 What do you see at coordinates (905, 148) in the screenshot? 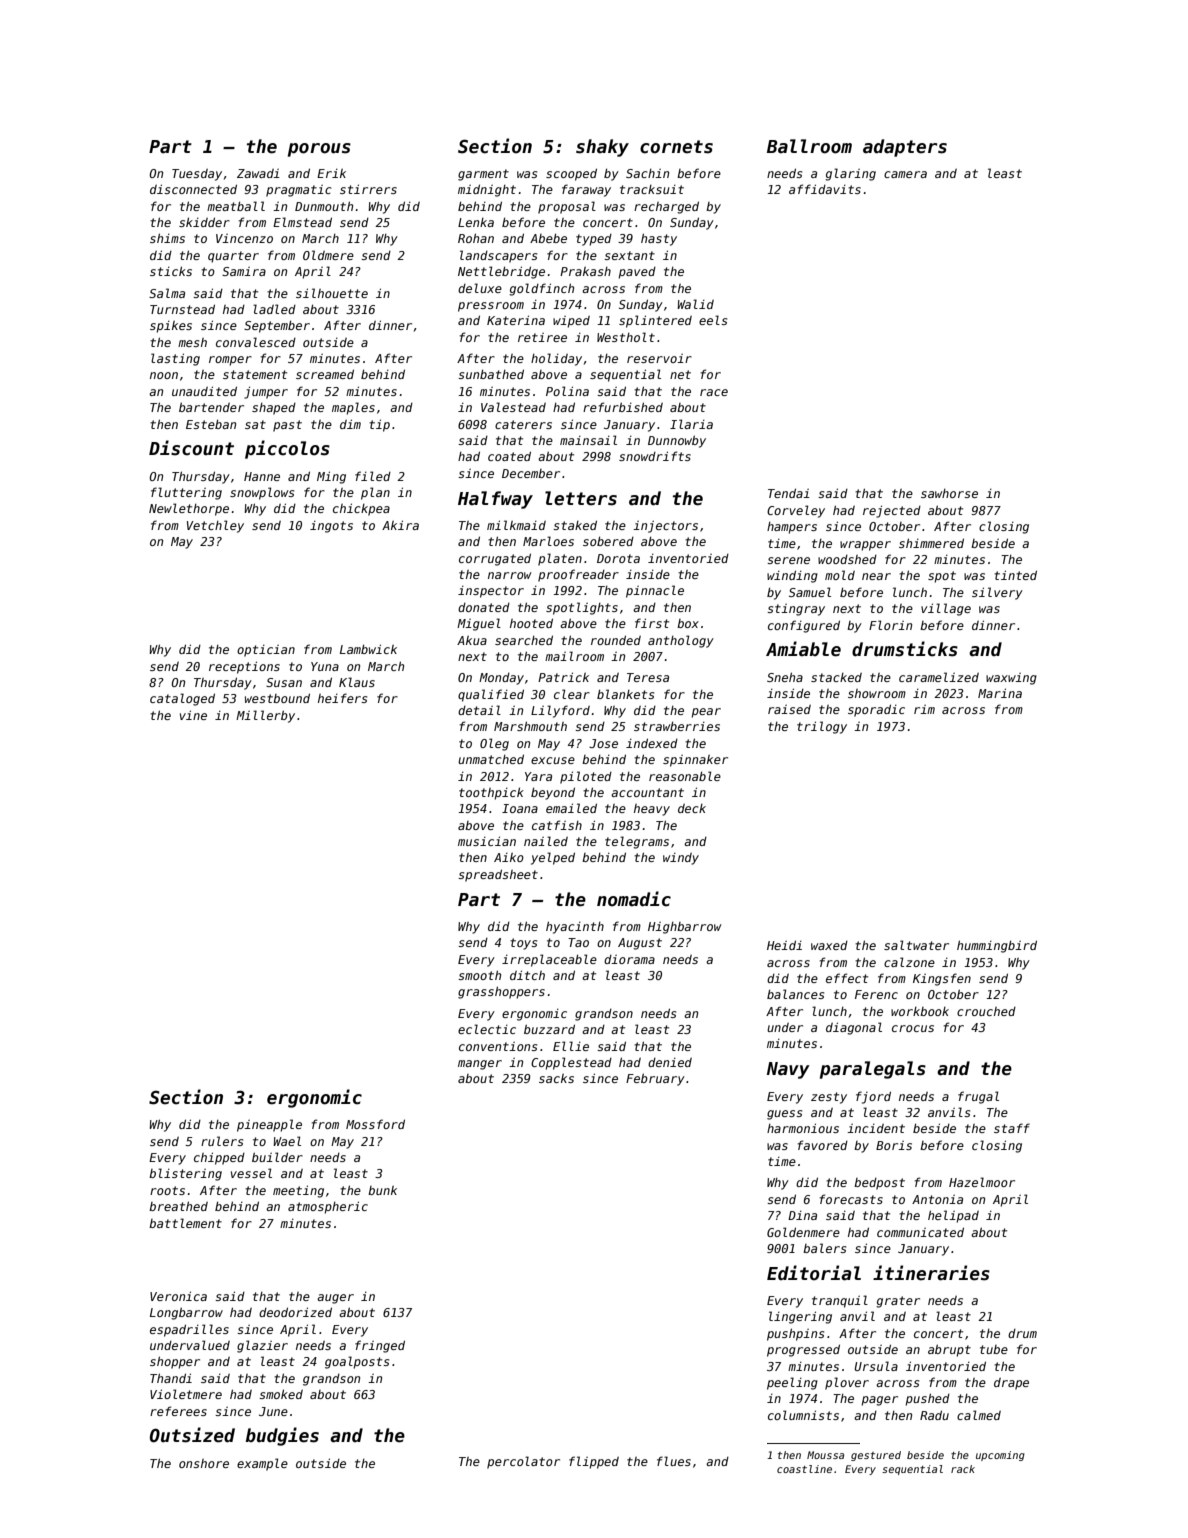
I see `adapters` at bounding box center [905, 148].
